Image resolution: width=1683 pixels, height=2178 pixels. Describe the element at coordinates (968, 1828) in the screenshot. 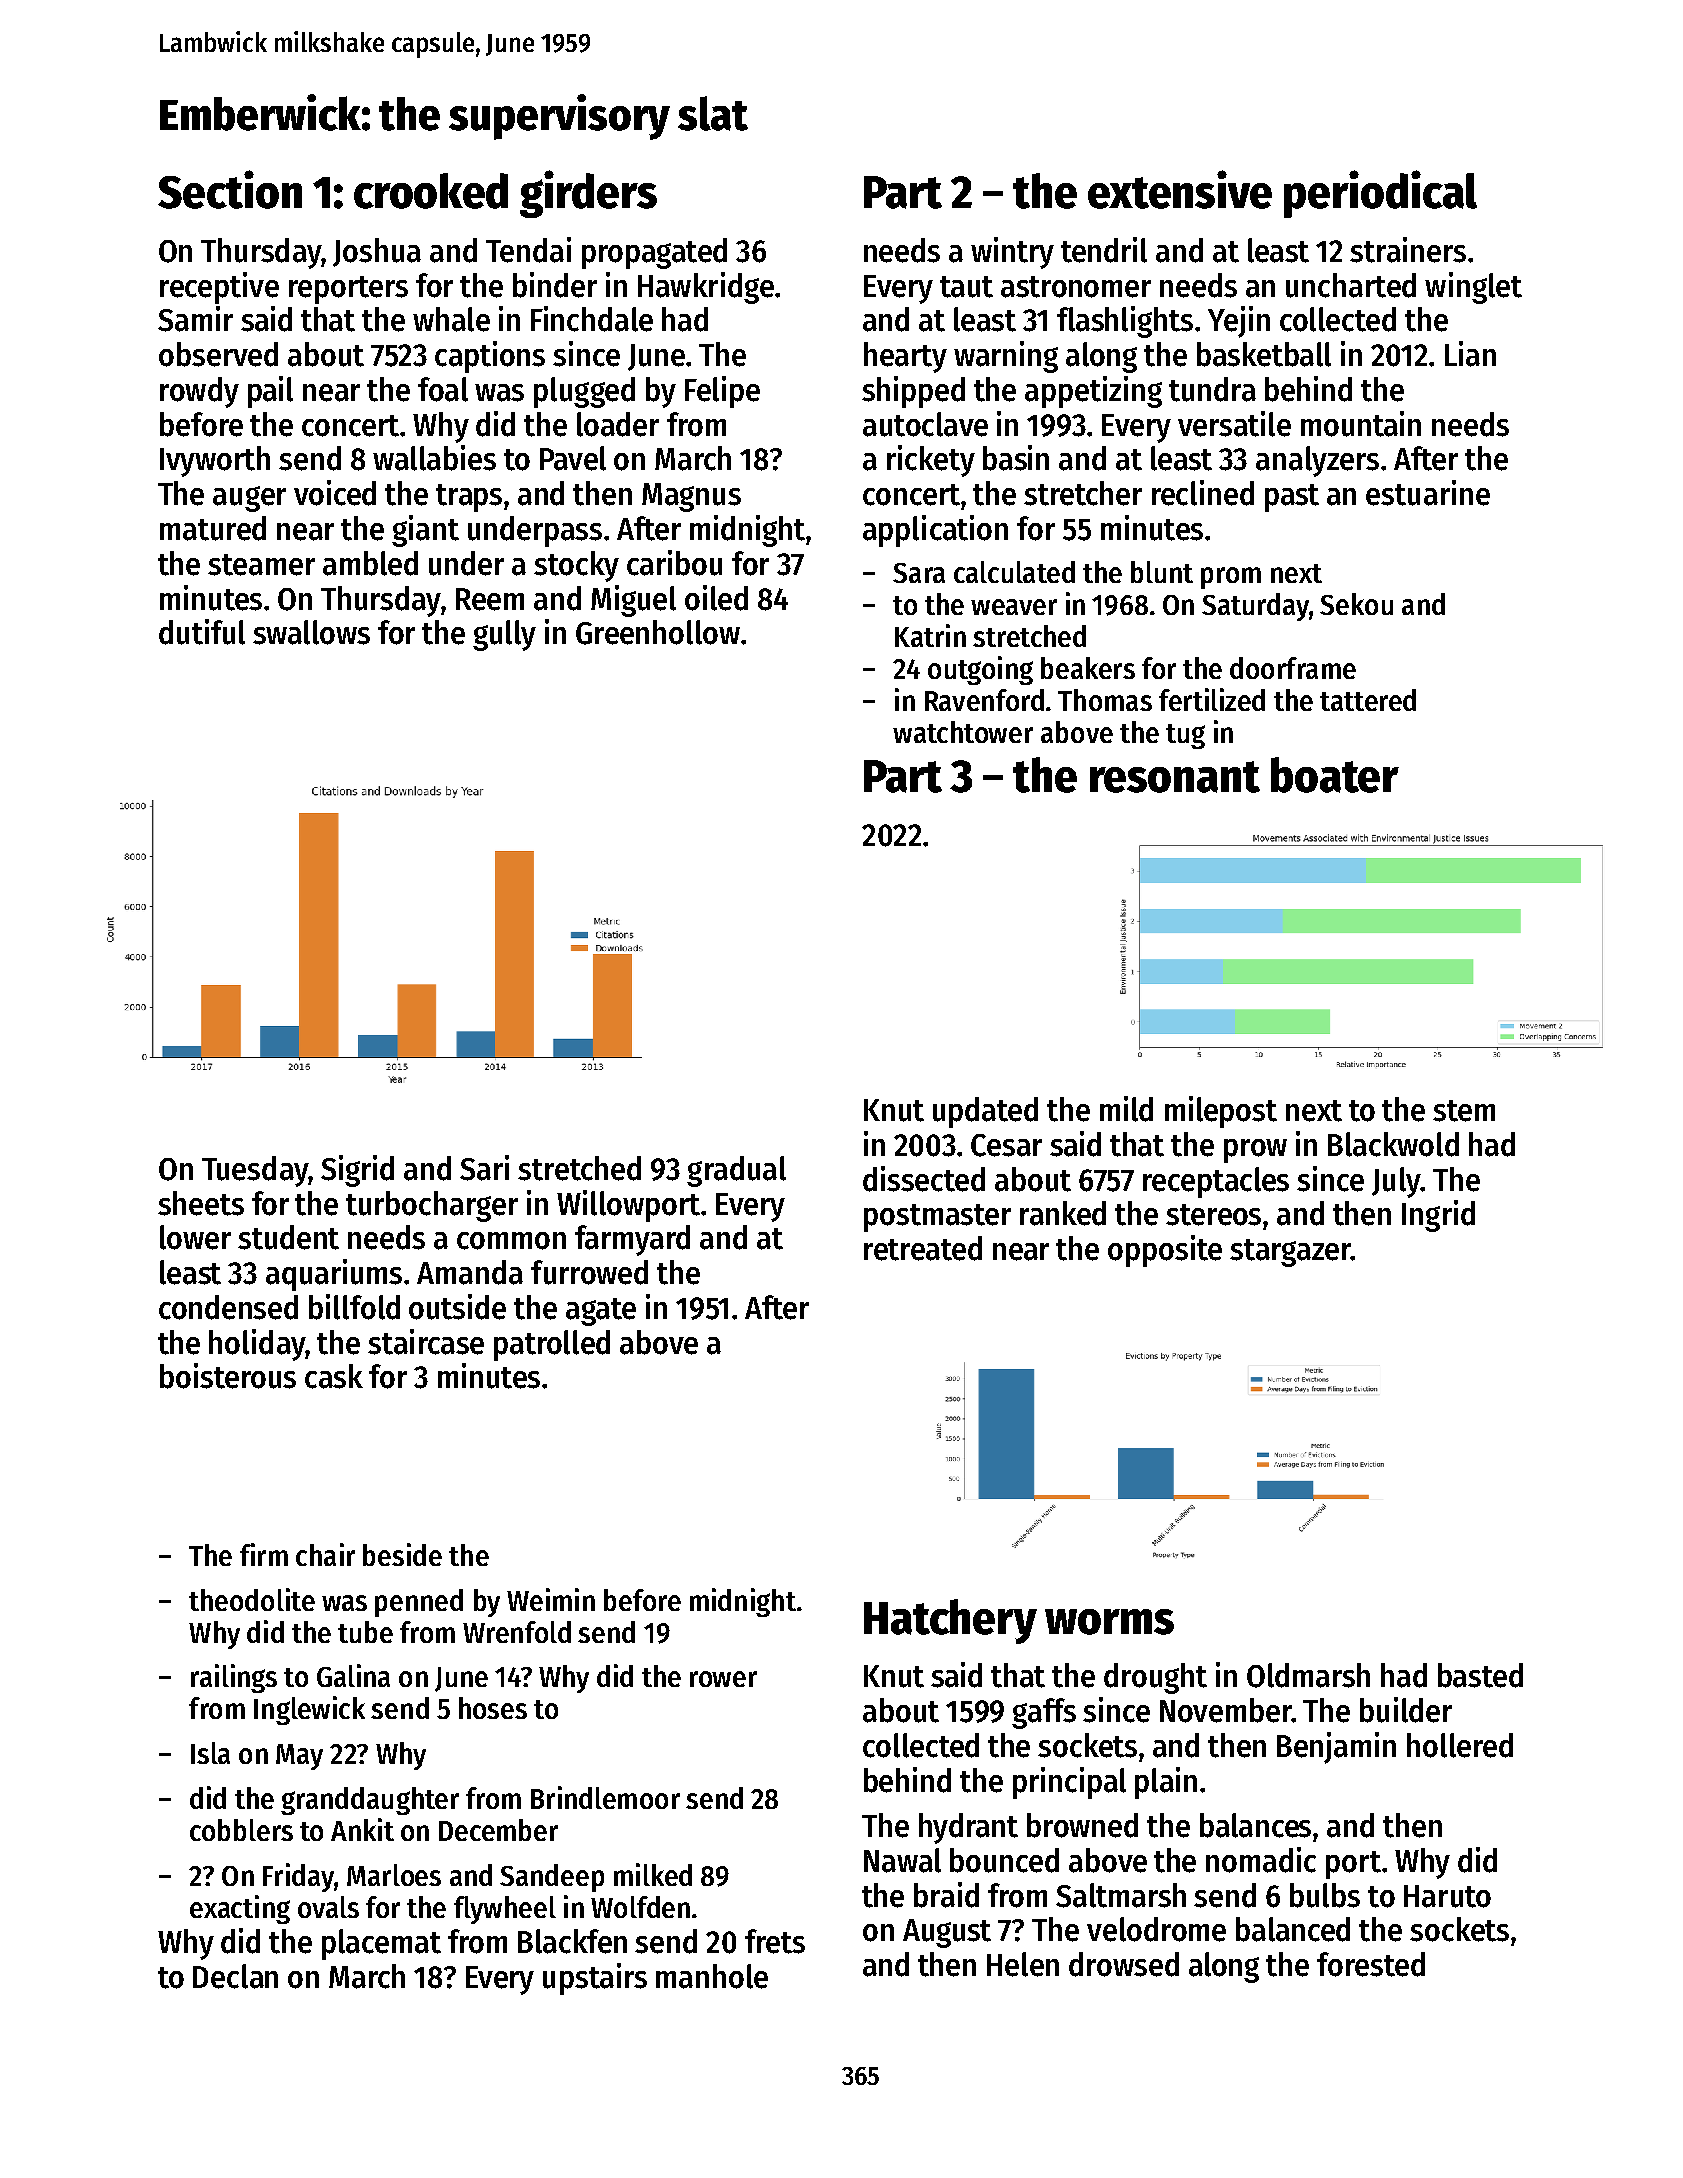

I see `hydrant` at that location.
